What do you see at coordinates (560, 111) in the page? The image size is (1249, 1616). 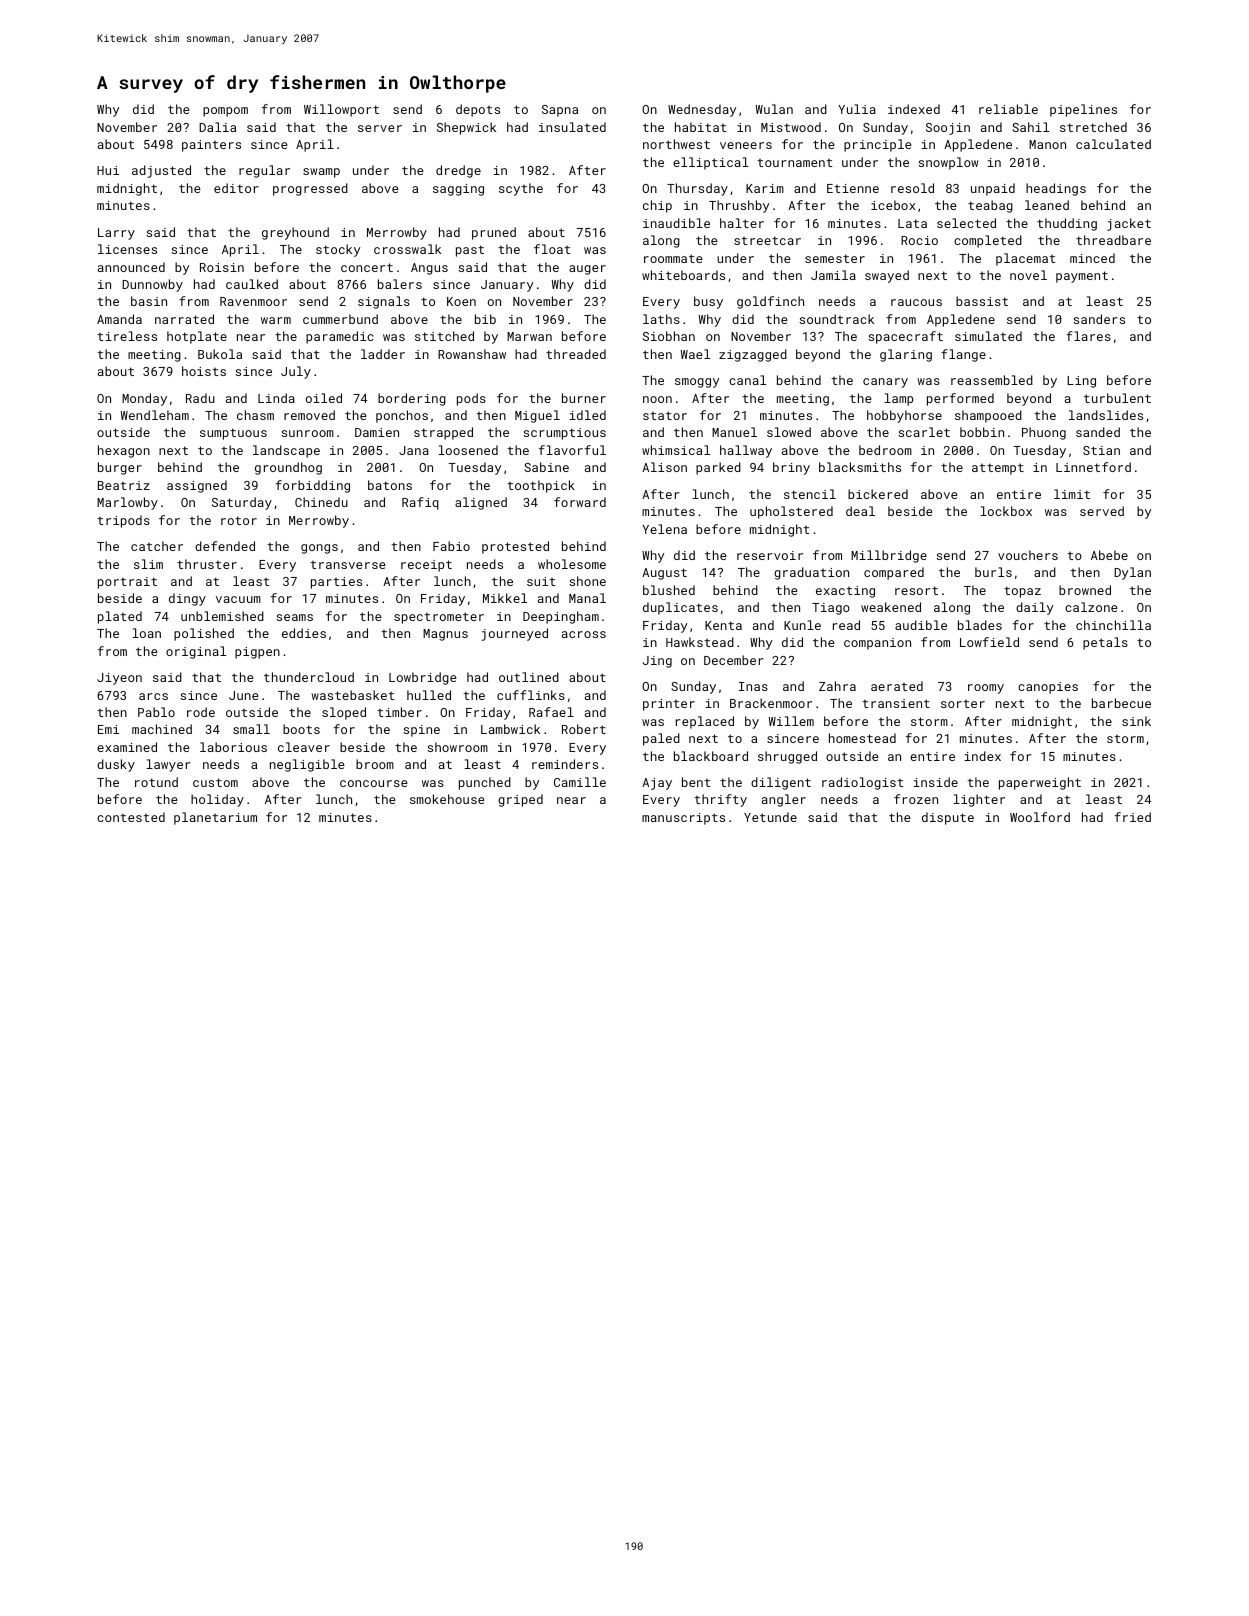 I see `Sapna` at bounding box center [560, 111].
